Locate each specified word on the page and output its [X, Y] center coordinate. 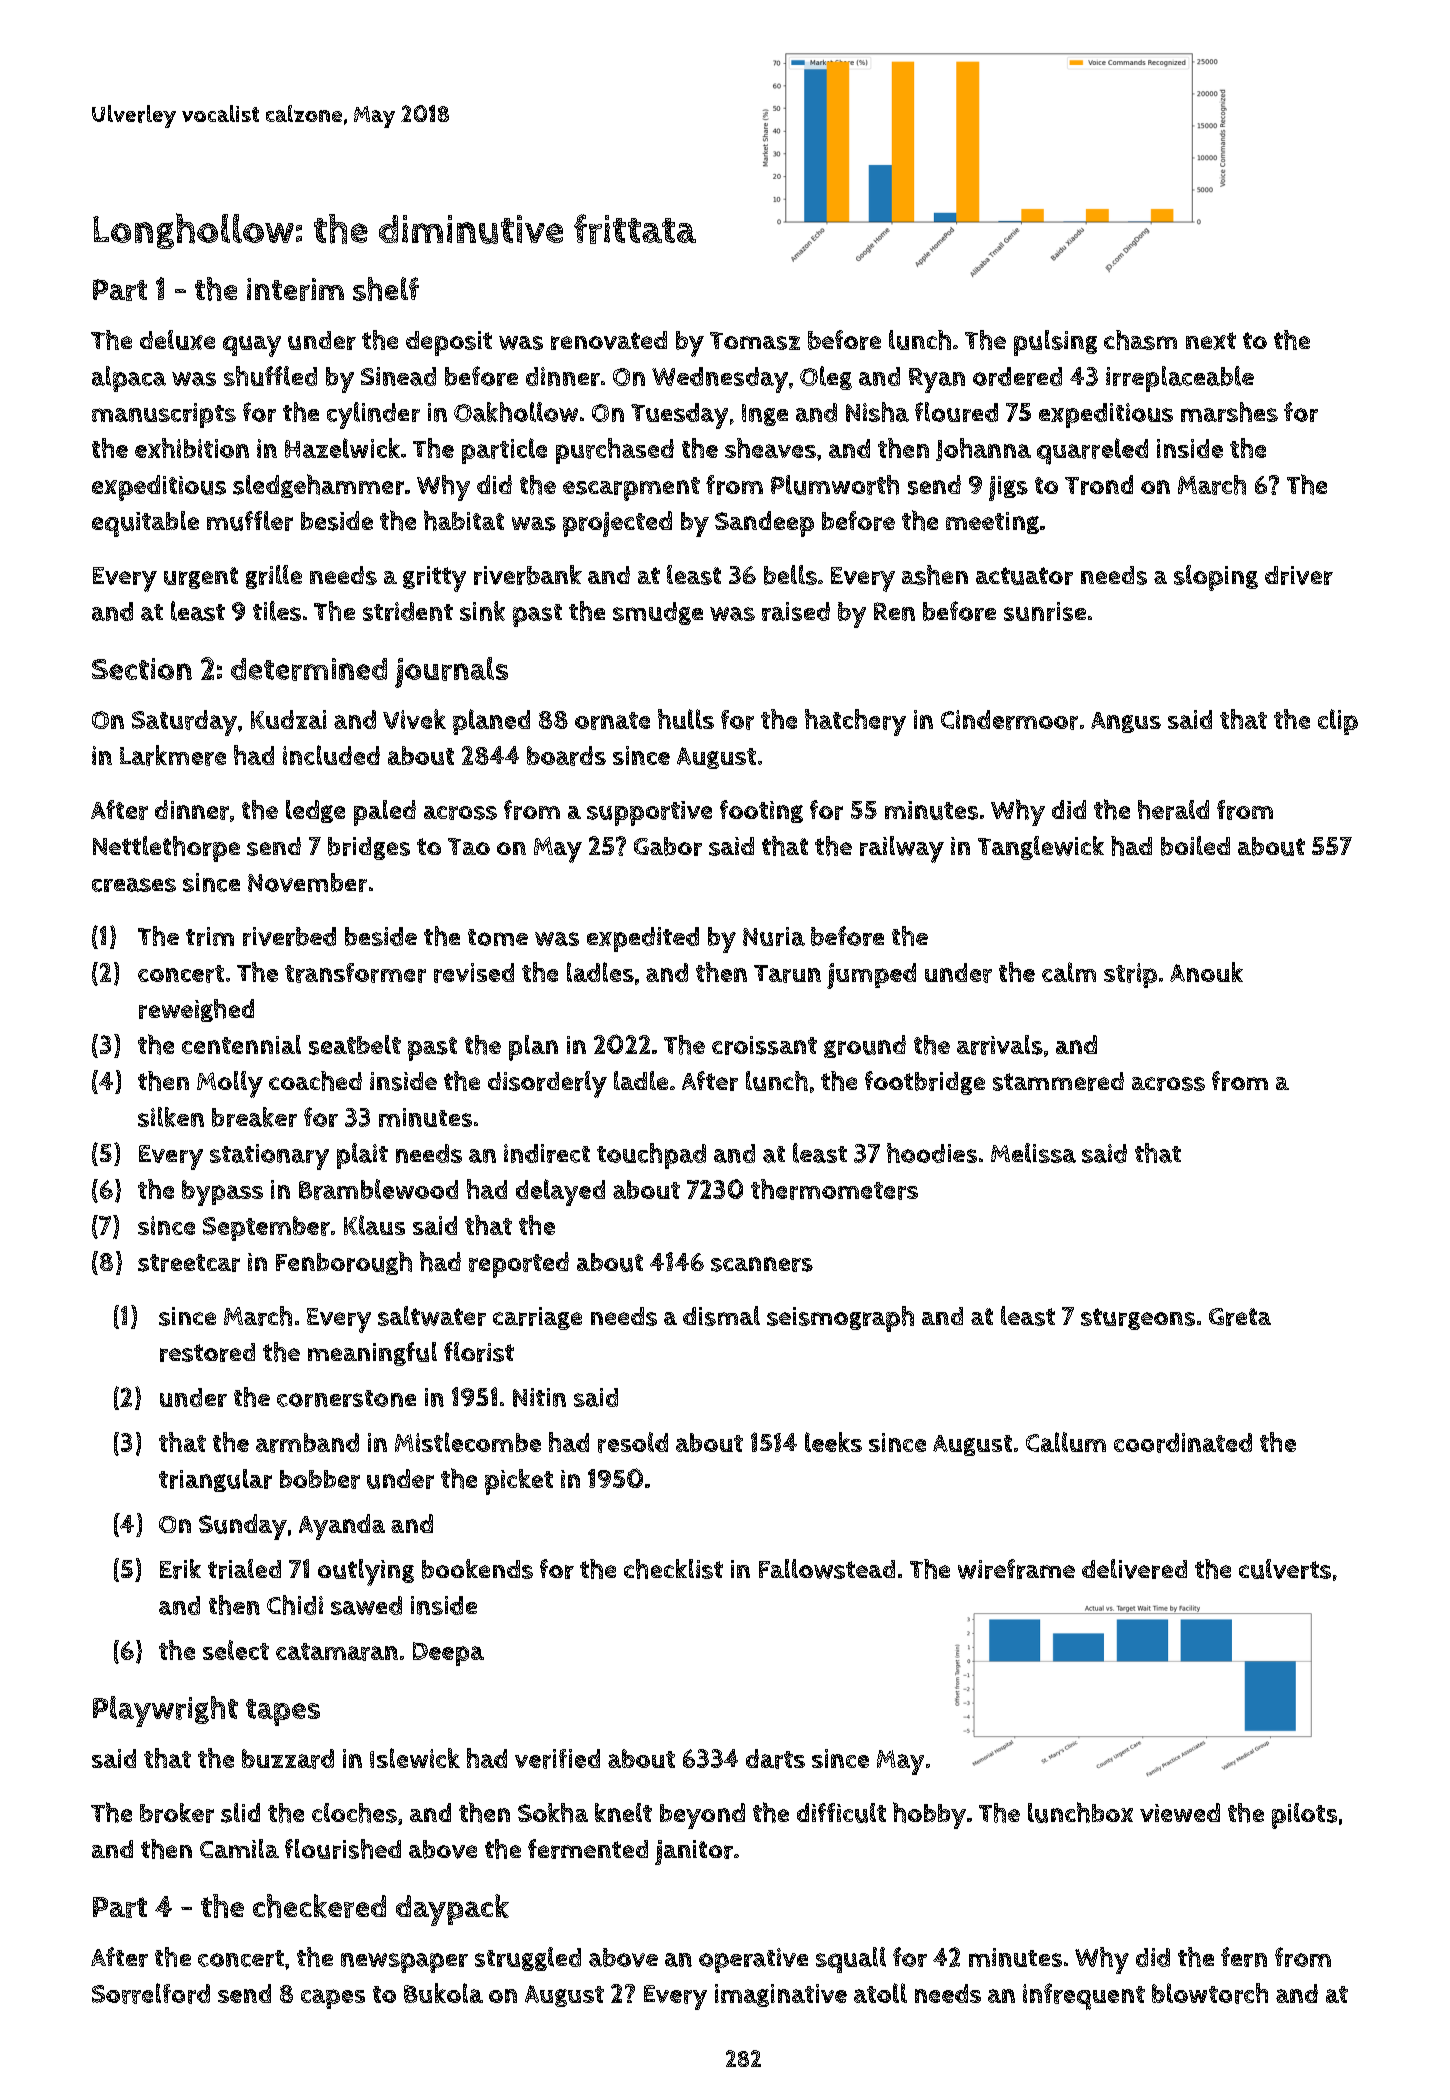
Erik [180, 1569]
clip [1338, 722]
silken [171, 1117]
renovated [609, 340]
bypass [222, 1193]
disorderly [547, 1084]
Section [142, 669]
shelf [386, 289]
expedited [643, 939]
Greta [1240, 1317]
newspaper [404, 1963]
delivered [1134, 1569]
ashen [935, 575]
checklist [673, 1569]
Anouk [1206, 972]
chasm [1140, 340]
